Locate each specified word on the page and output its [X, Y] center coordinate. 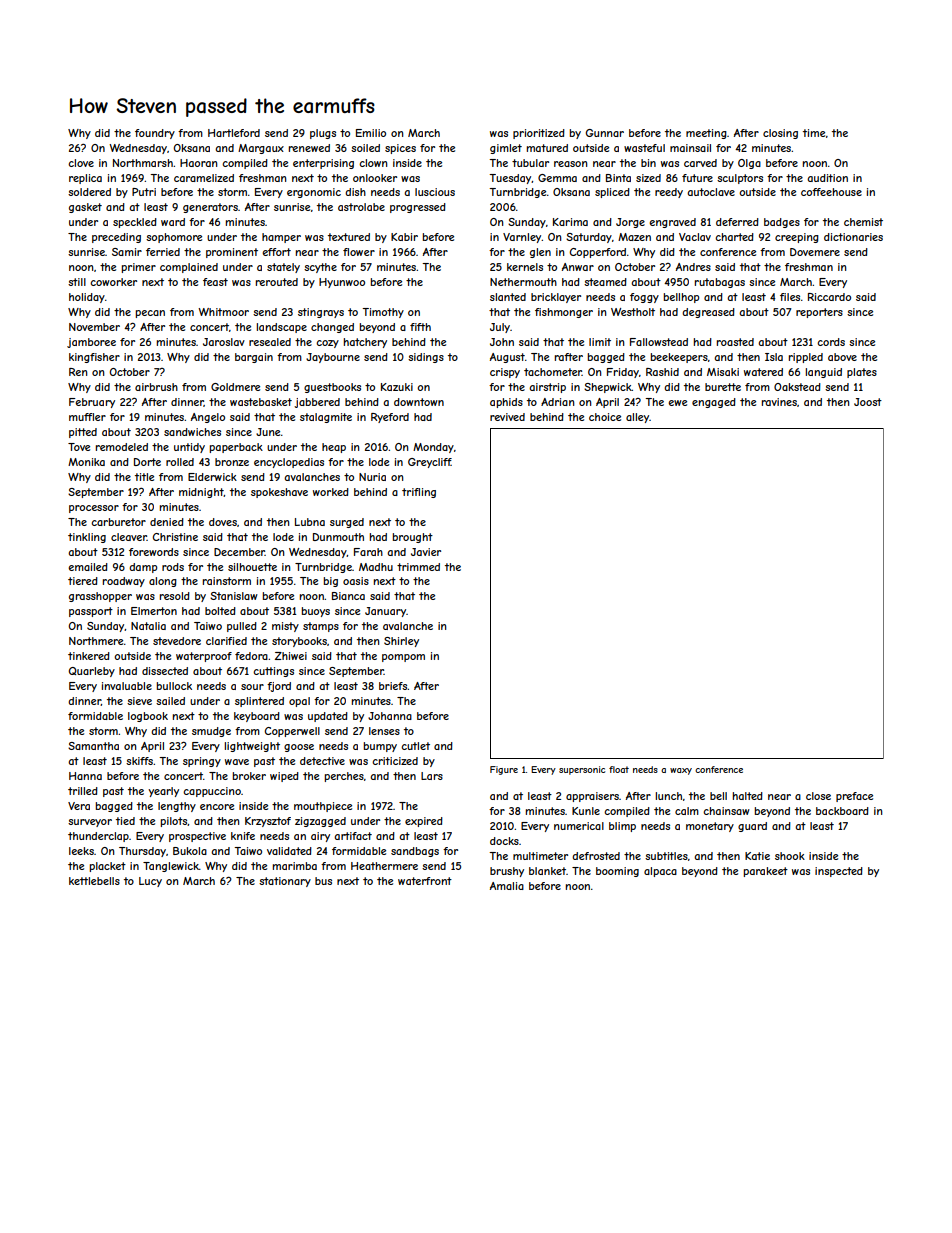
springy [202, 762]
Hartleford [234, 133]
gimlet [506, 149]
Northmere [96, 641]
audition [827, 178]
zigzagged [320, 822]
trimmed [418, 567]
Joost [868, 402]
